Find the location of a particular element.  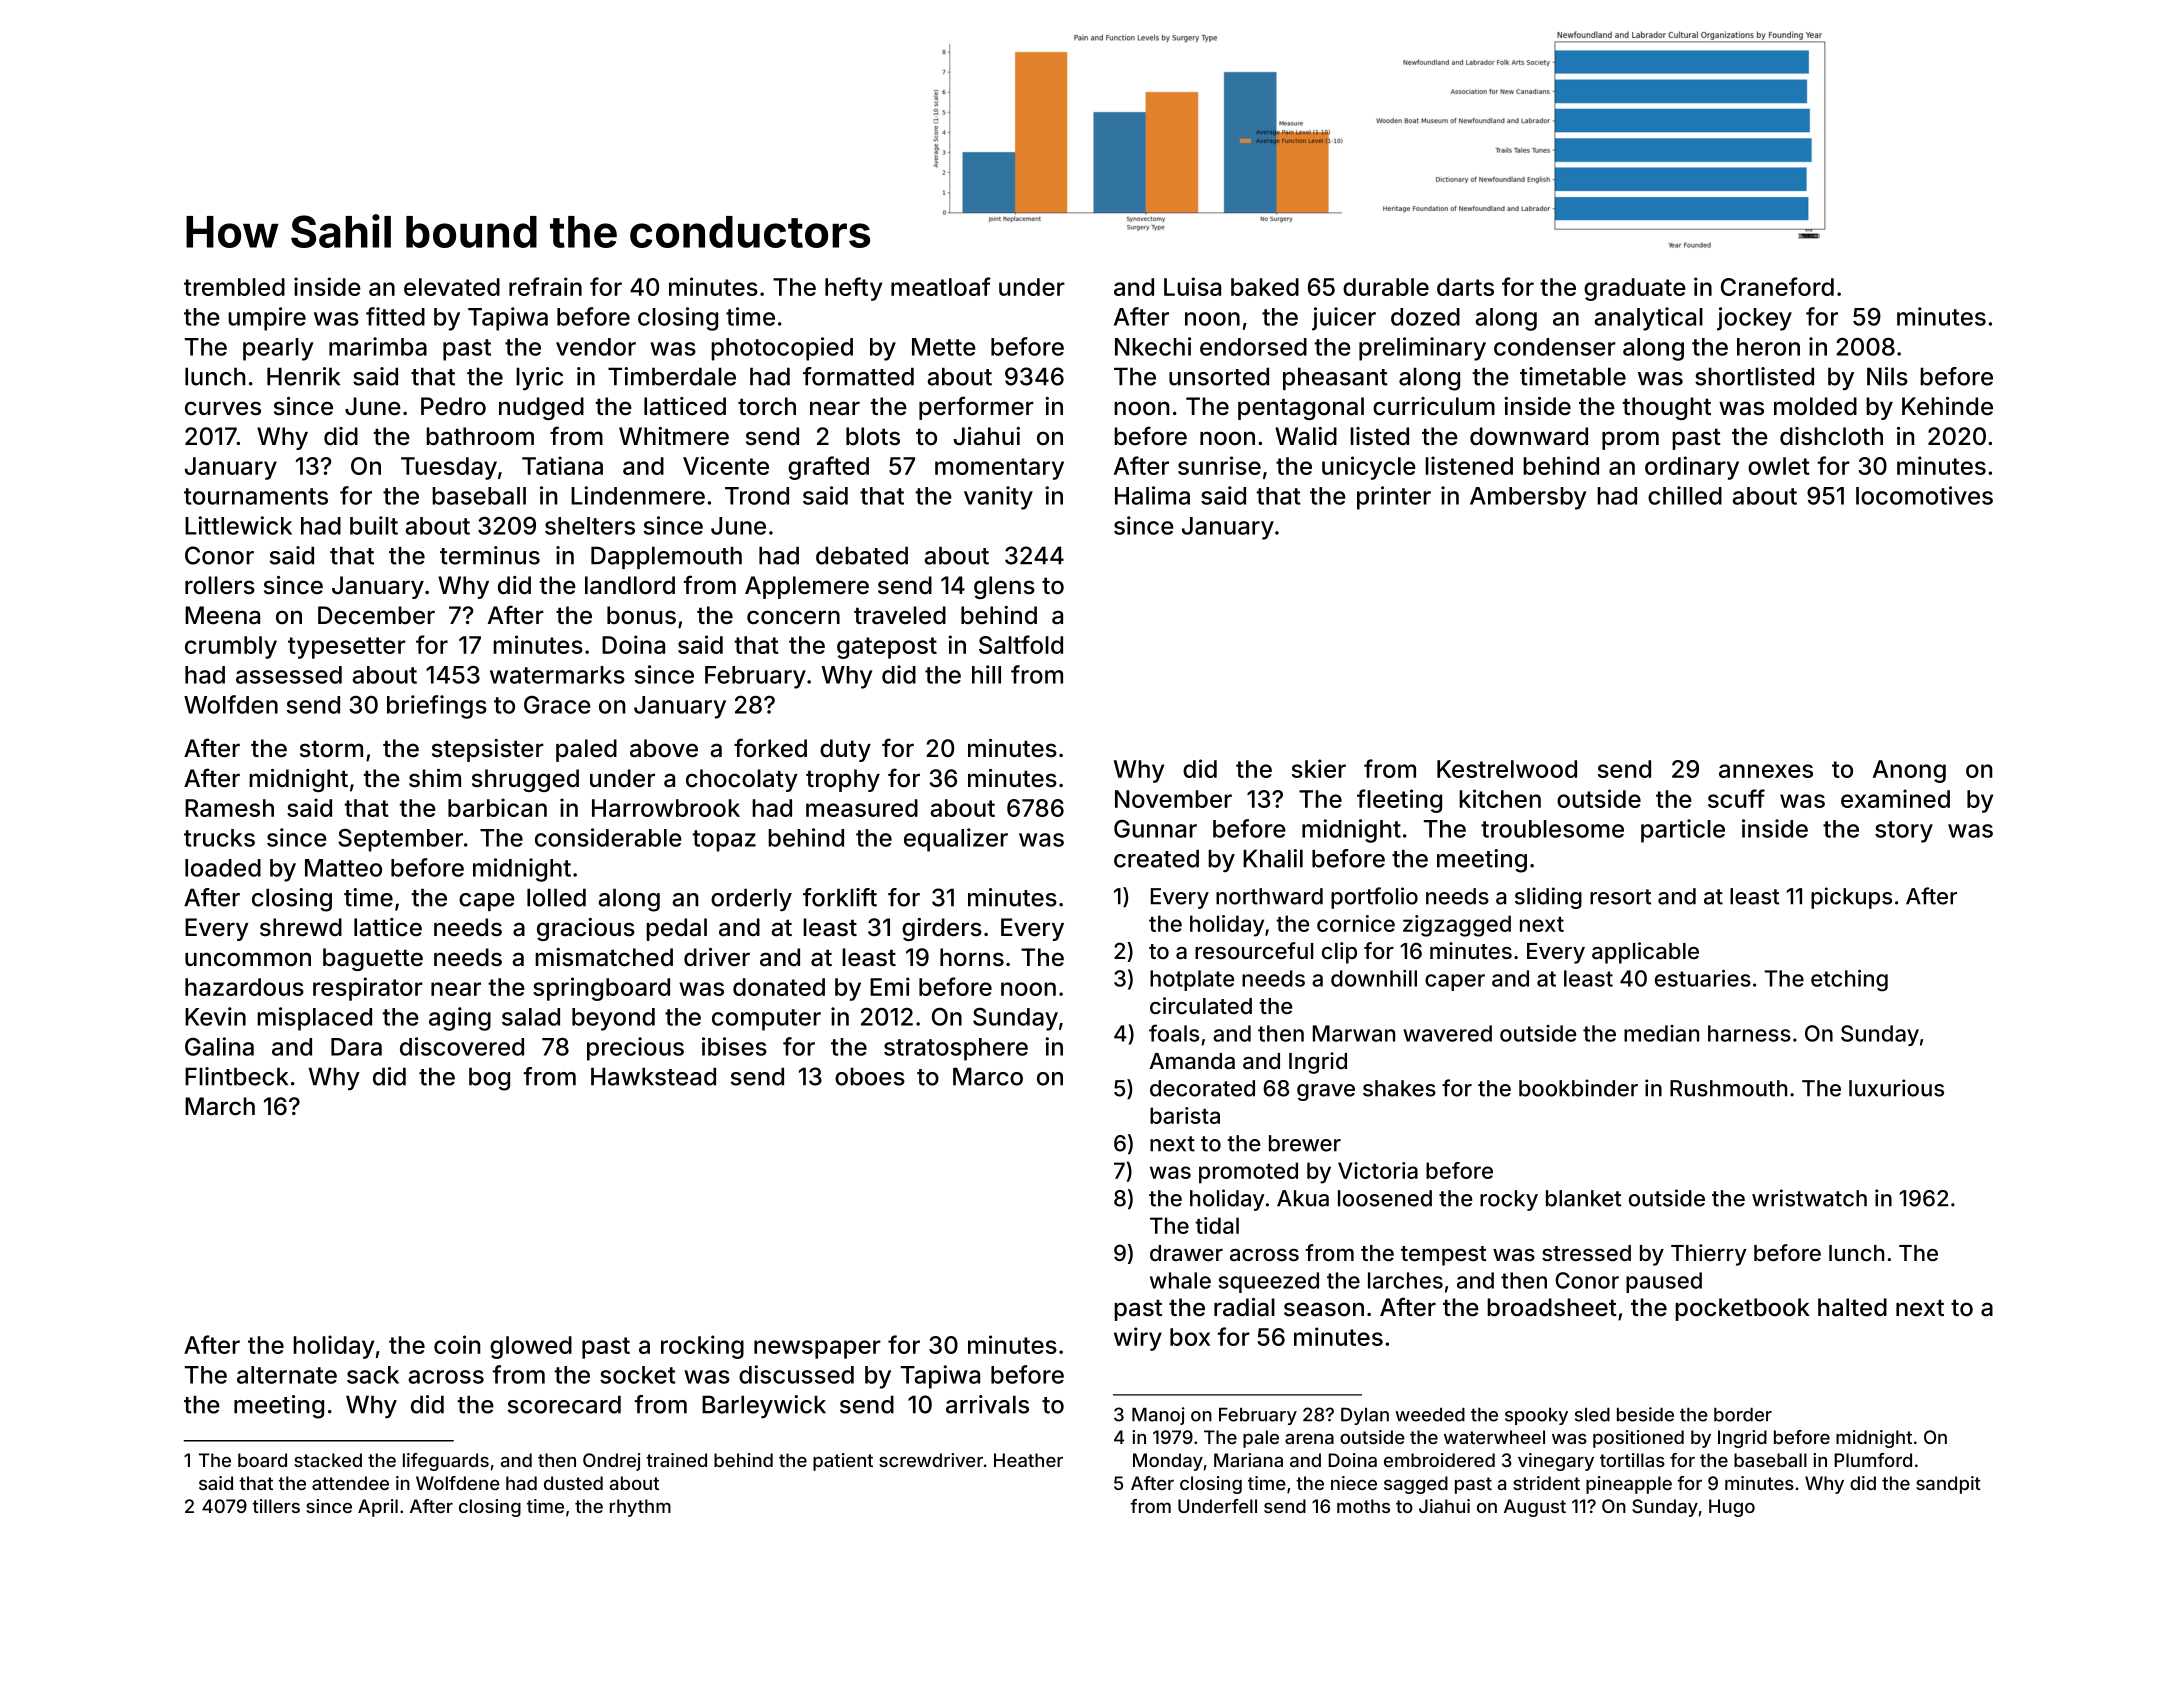

skier is located at coordinates (1319, 768).
